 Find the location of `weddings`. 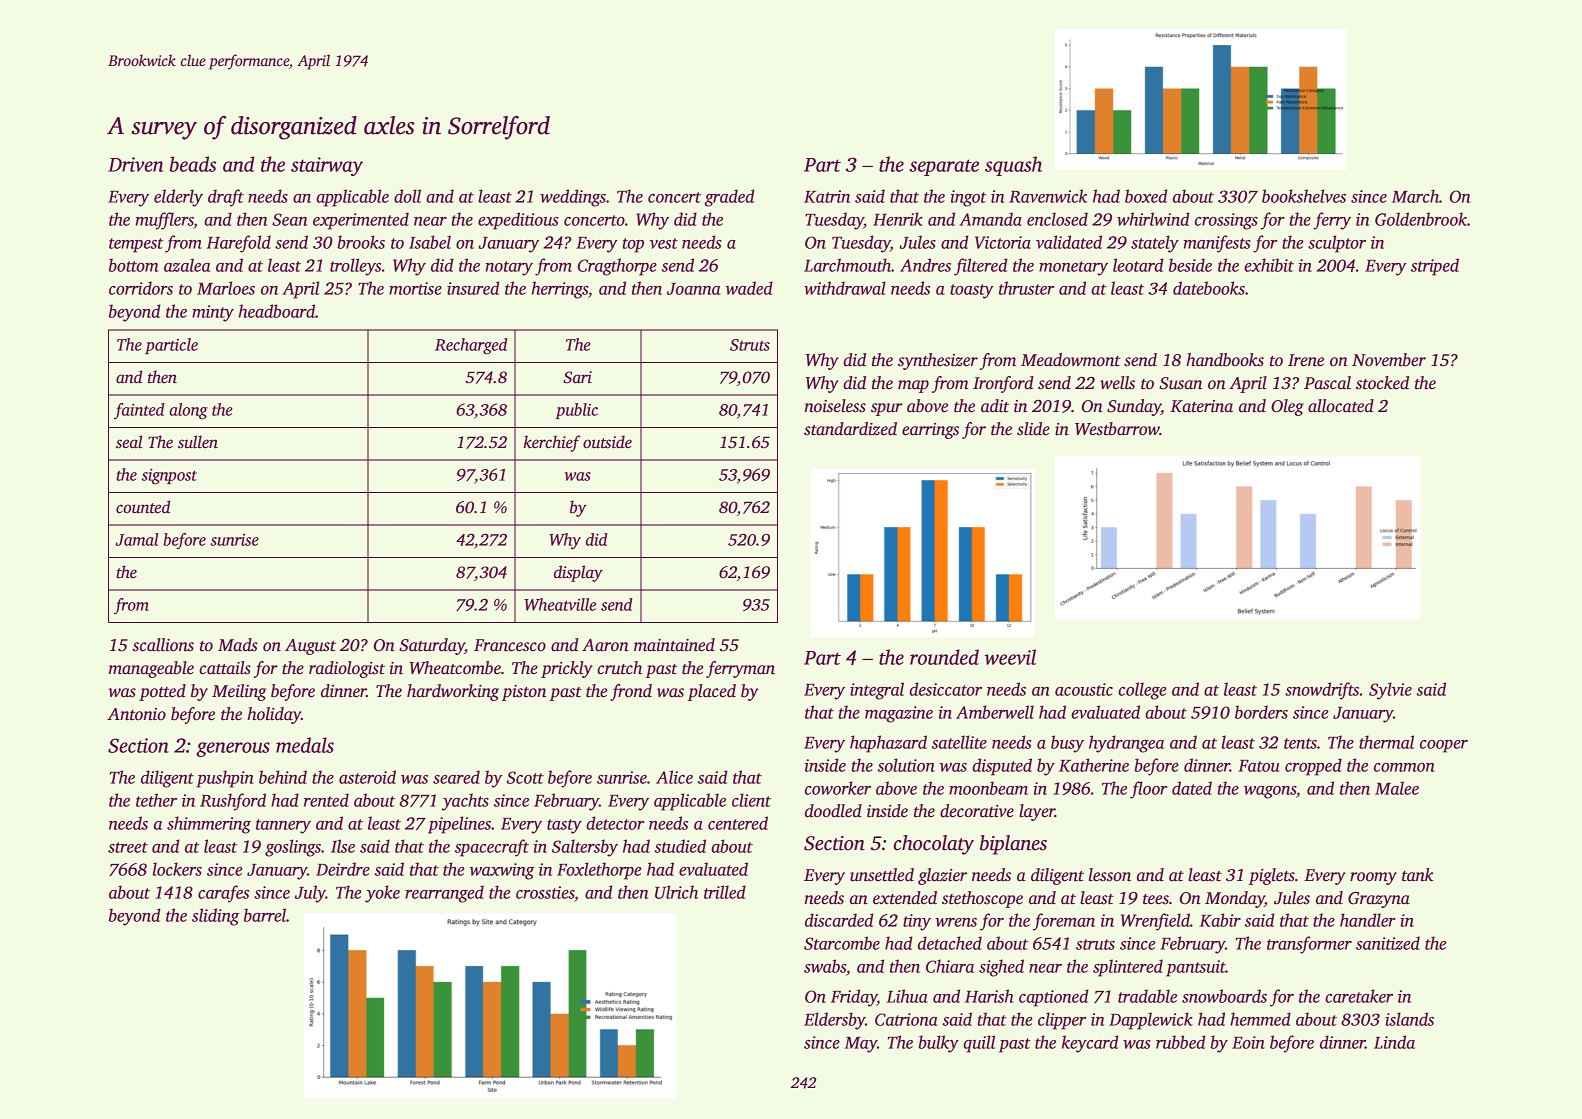

weddings is located at coordinates (573, 198).
